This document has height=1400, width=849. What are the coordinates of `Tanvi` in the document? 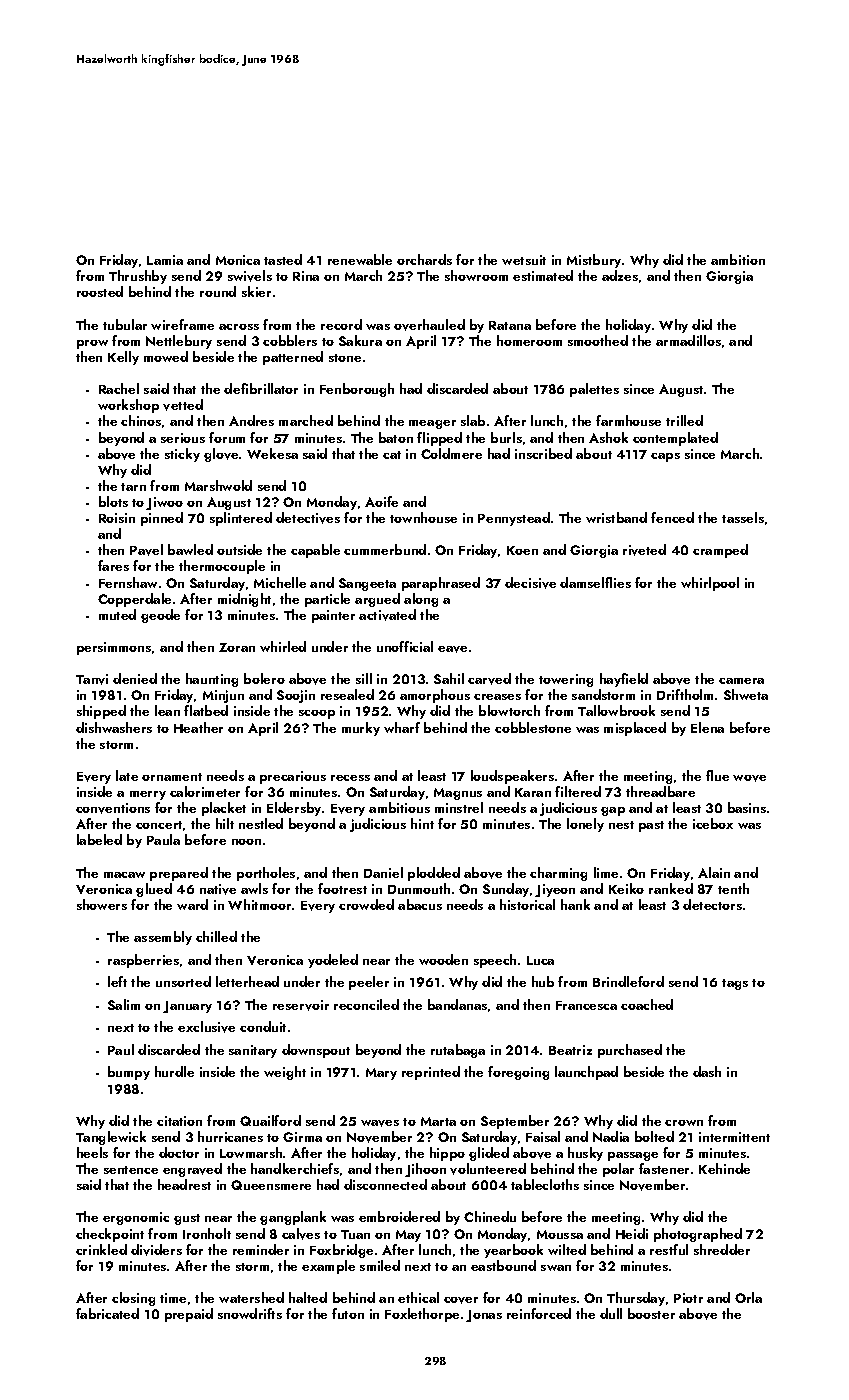 It's located at (92, 679).
